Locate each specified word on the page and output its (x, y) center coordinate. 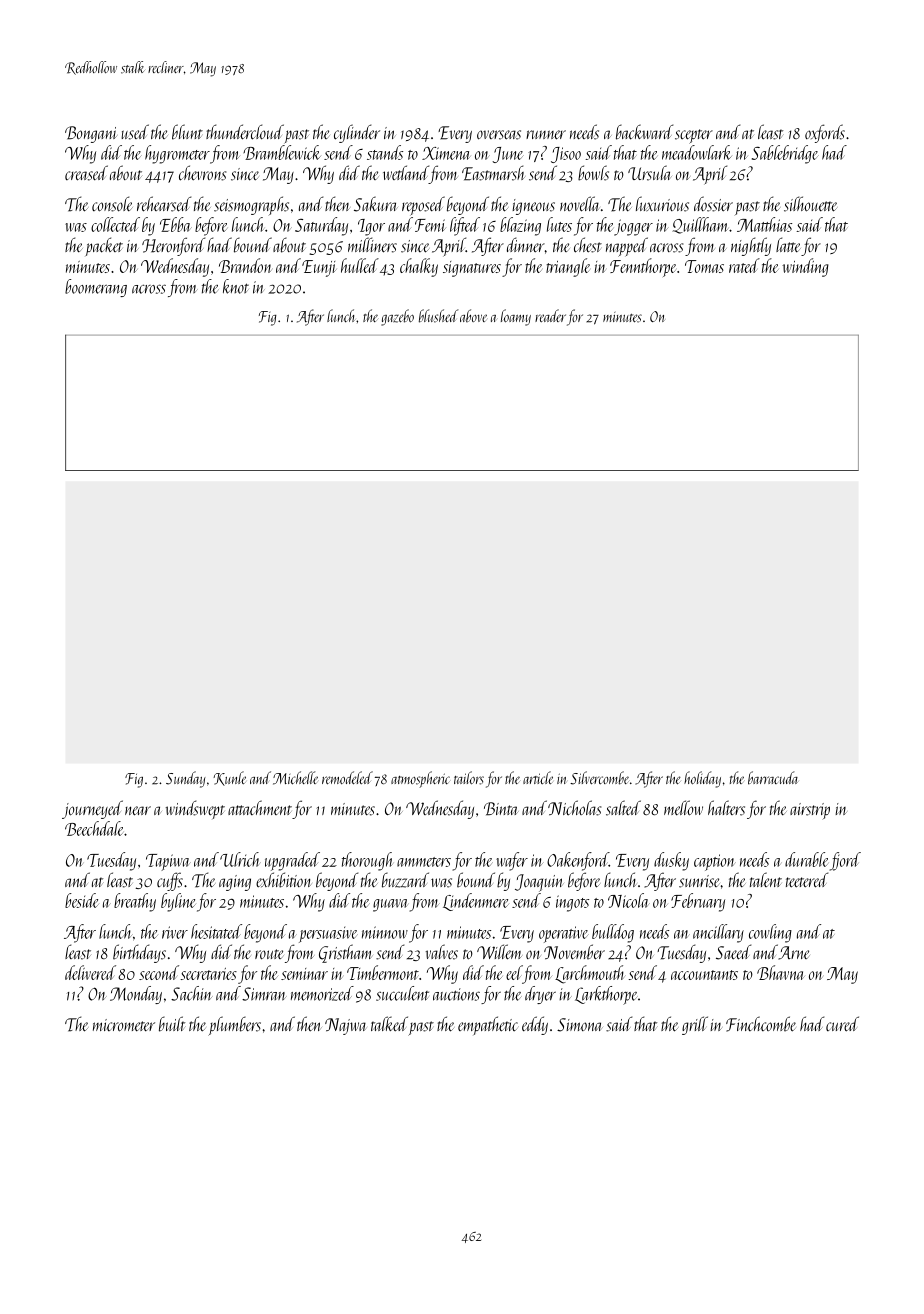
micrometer (124, 1025)
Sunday (186, 779)
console (112, 204)
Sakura (376, 204)
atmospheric (420, 779)
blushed (439, 316)
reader (550, 315)
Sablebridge (785, 154)
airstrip (810, 811)
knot (236, 286)
